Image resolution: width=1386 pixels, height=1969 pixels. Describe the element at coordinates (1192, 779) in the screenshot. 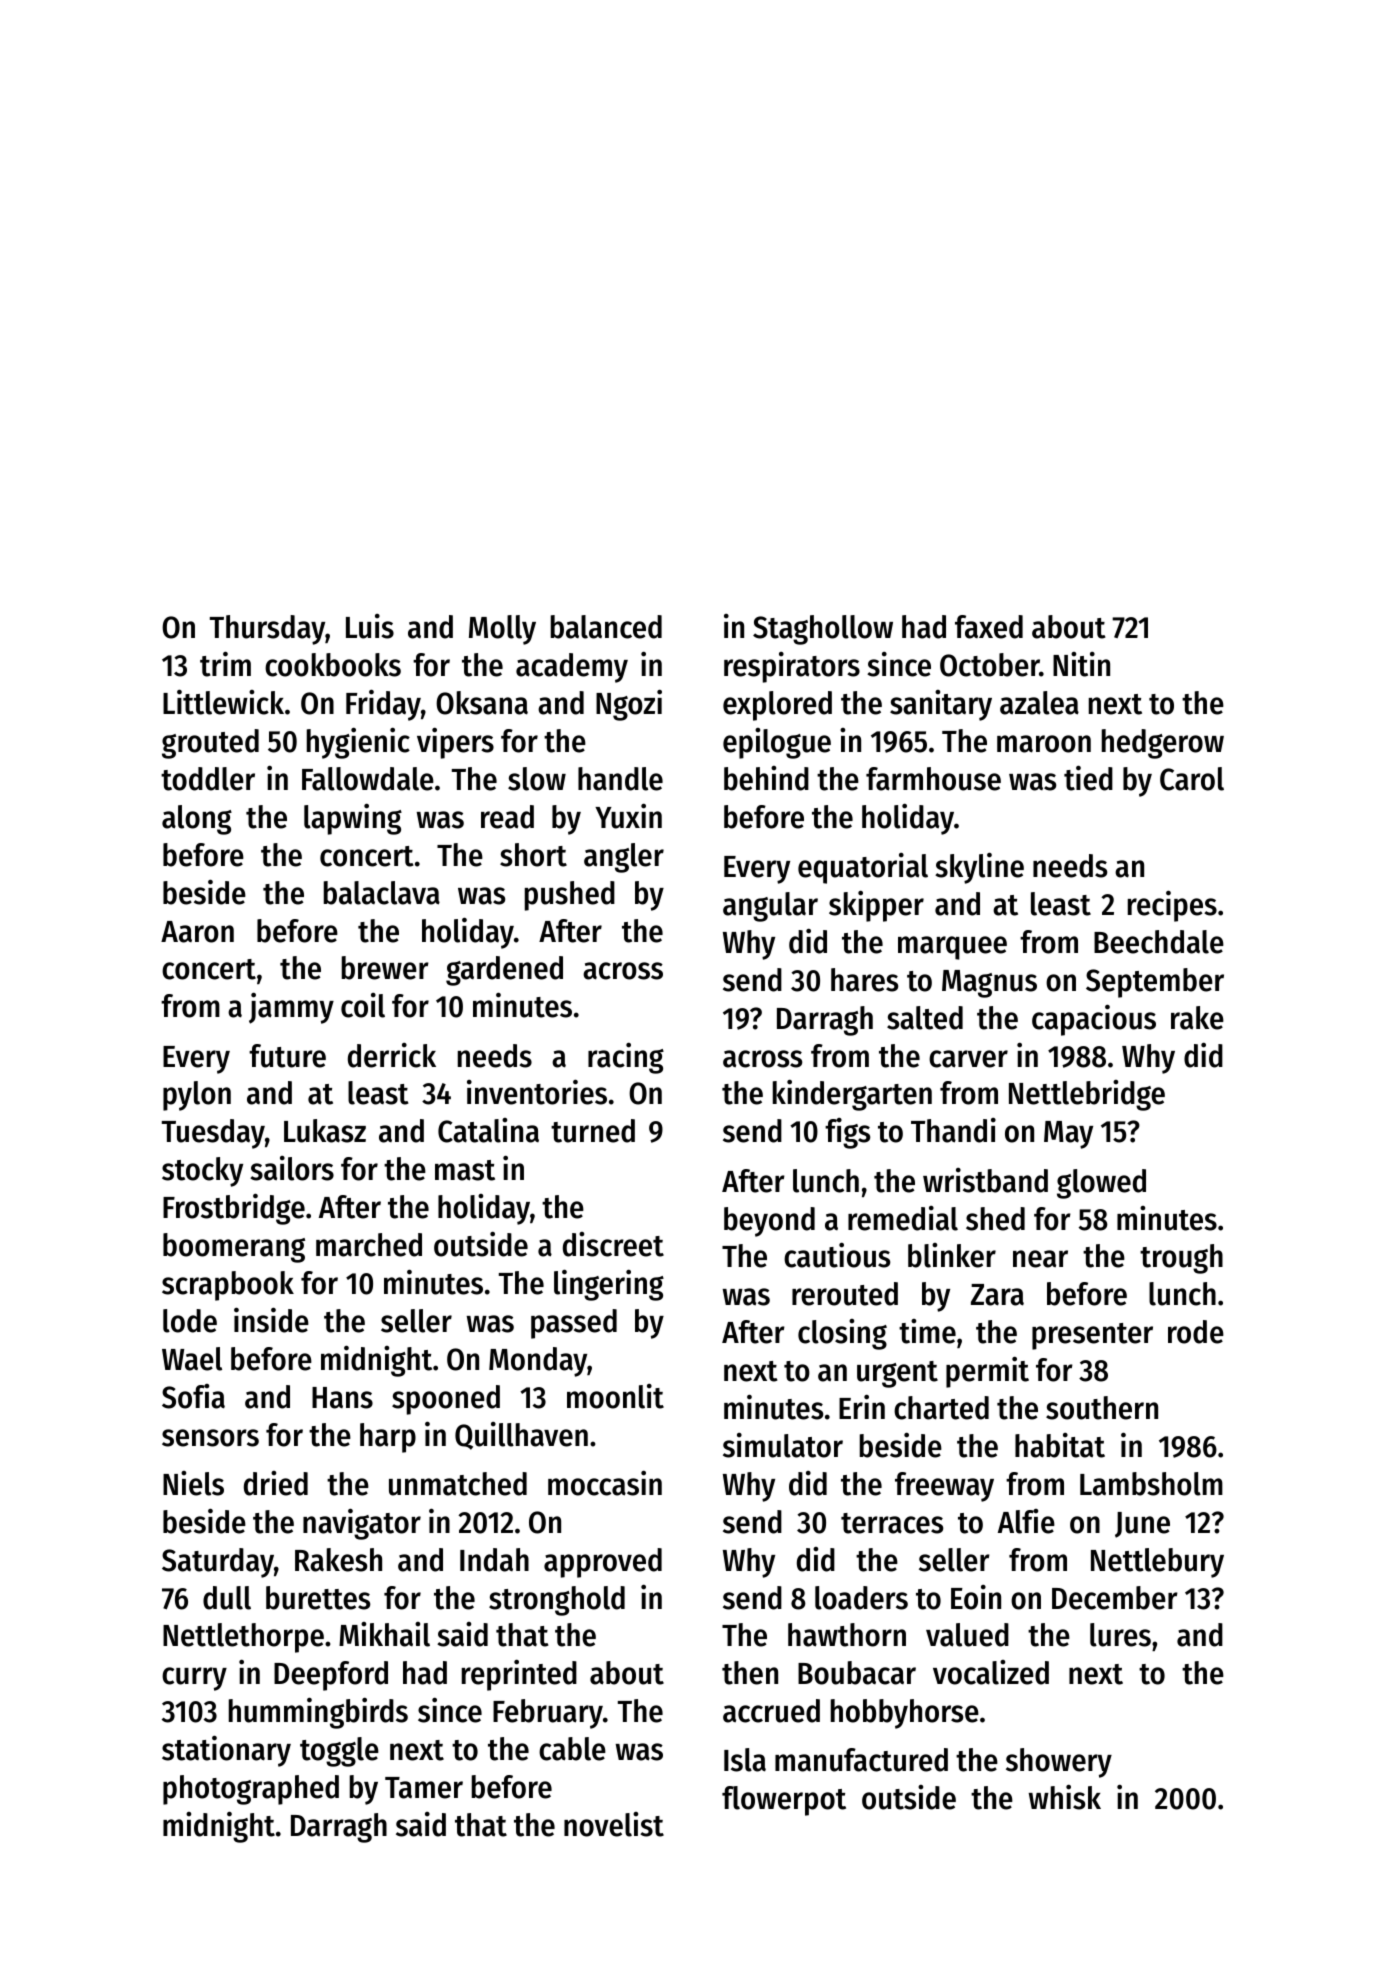

I see `Carol` at that location.
